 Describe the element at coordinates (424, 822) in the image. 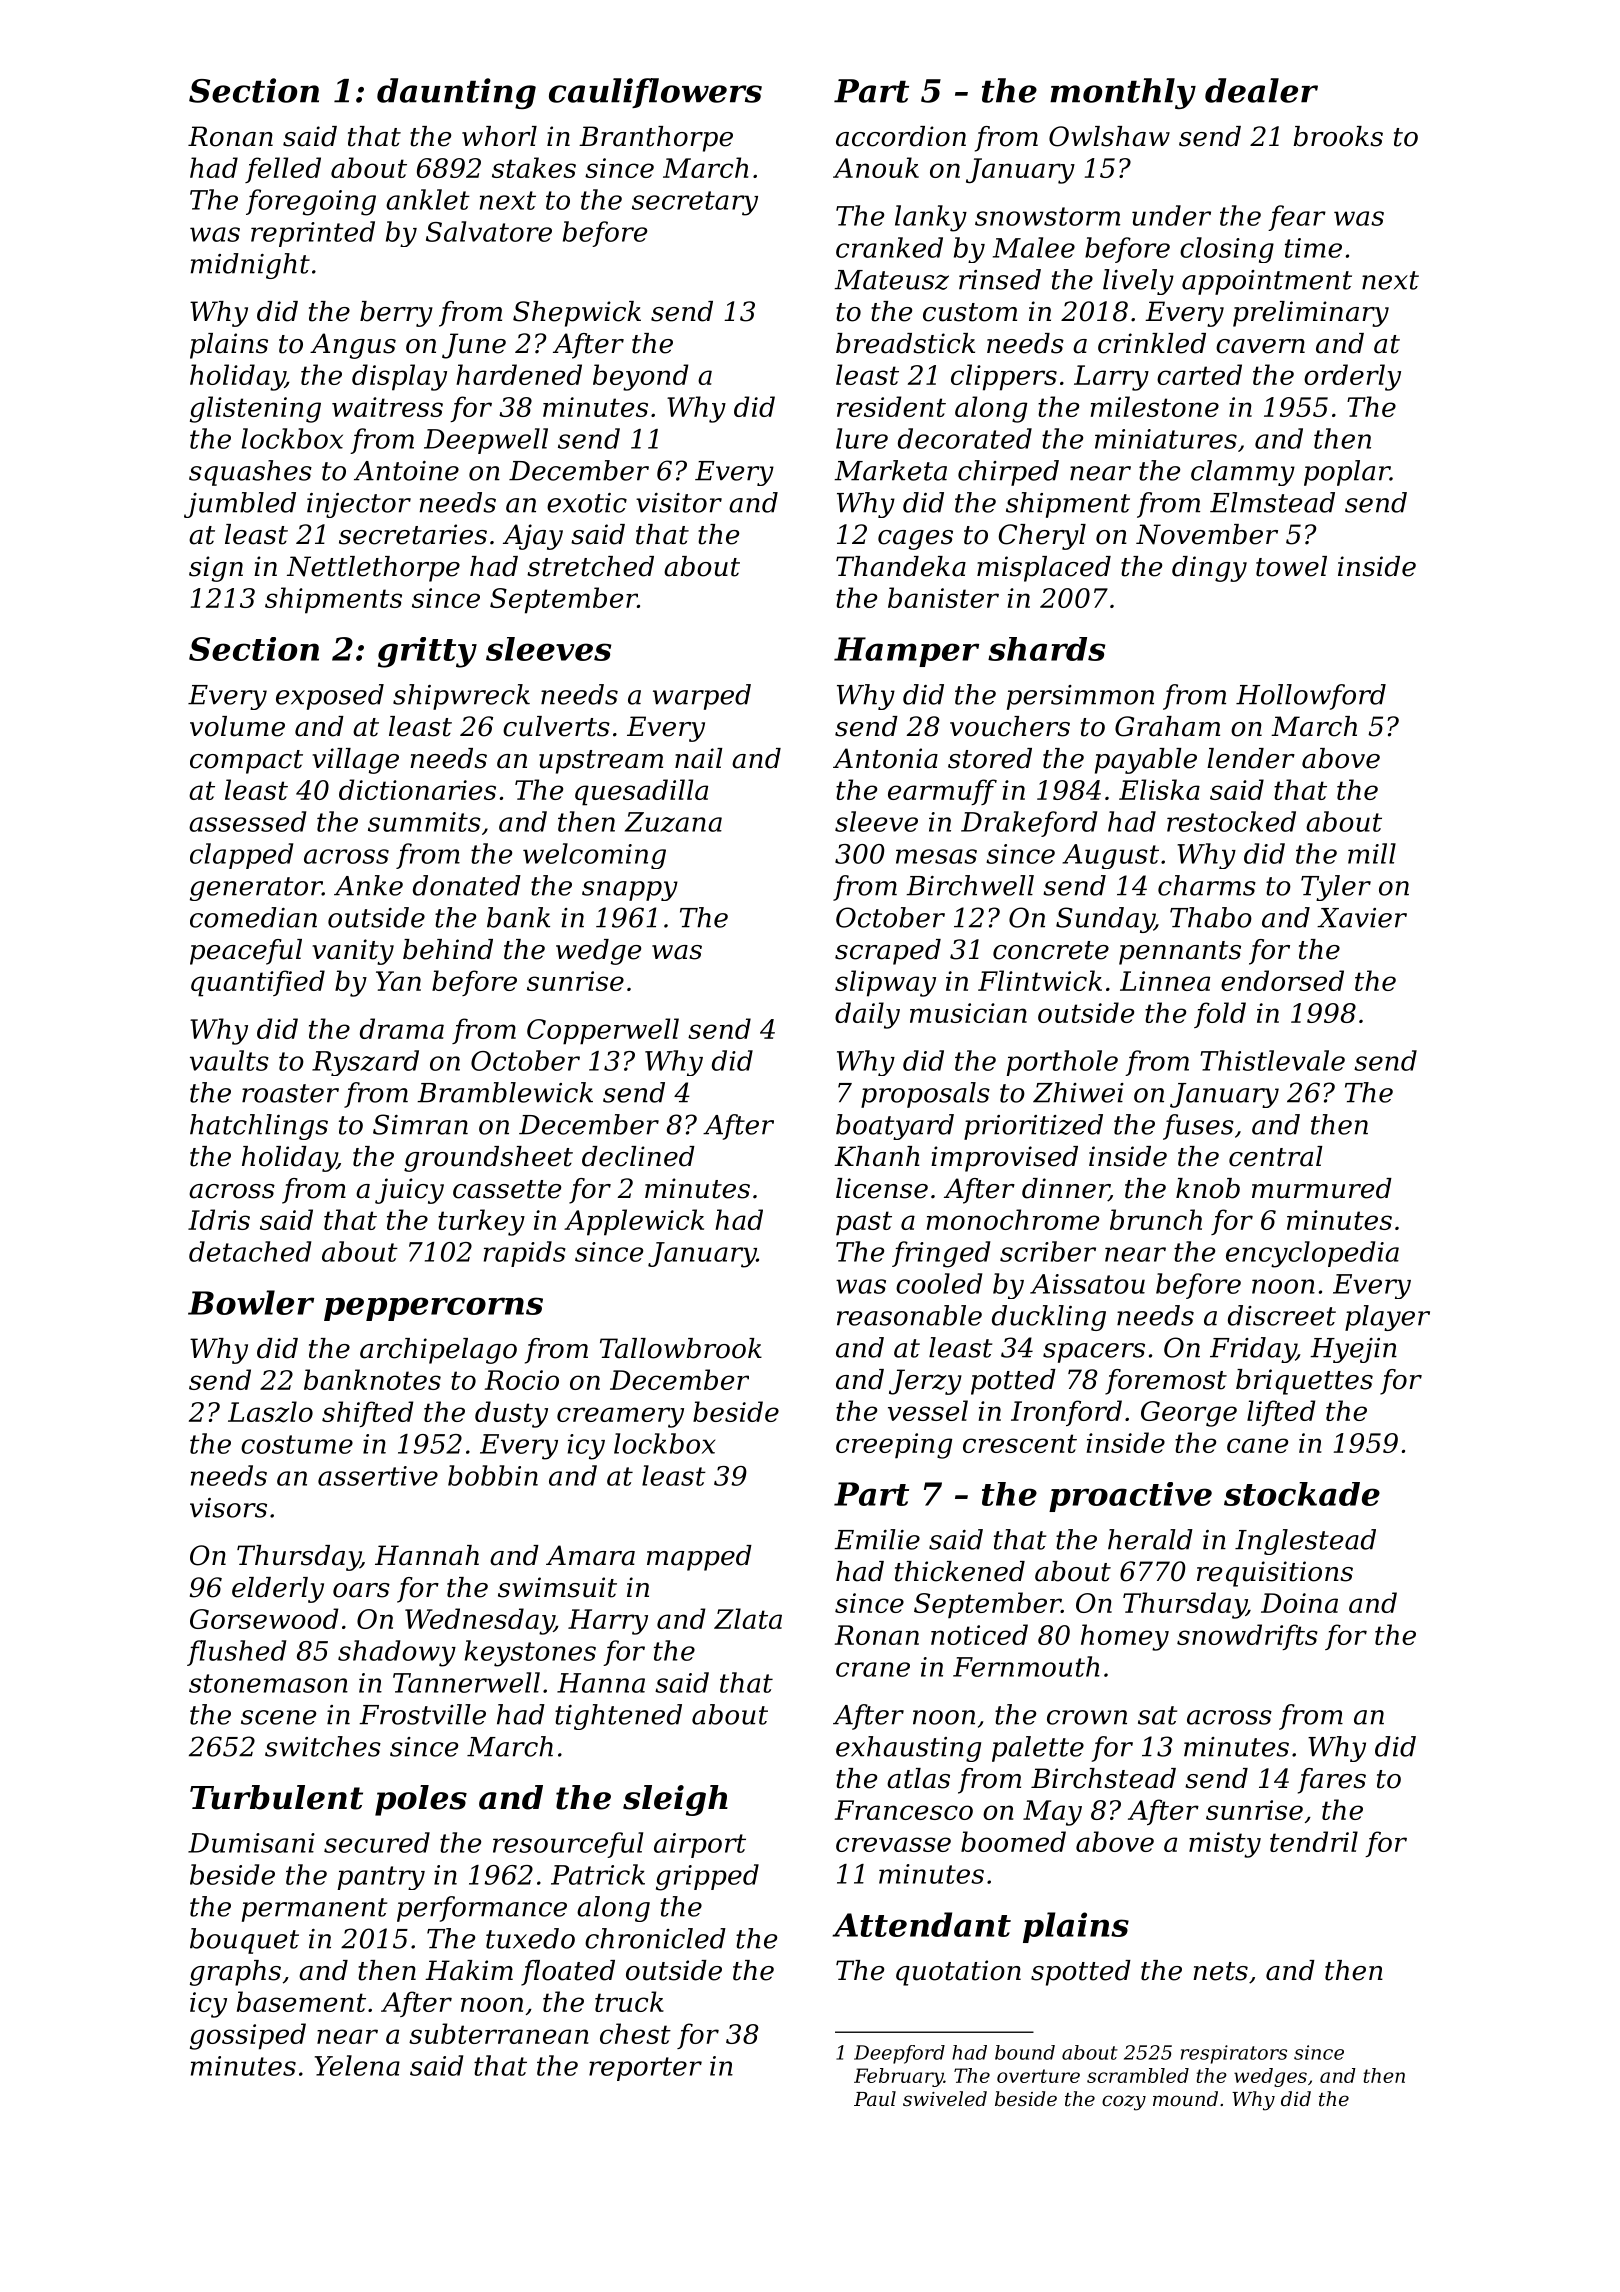

I see `summits` at that location.
